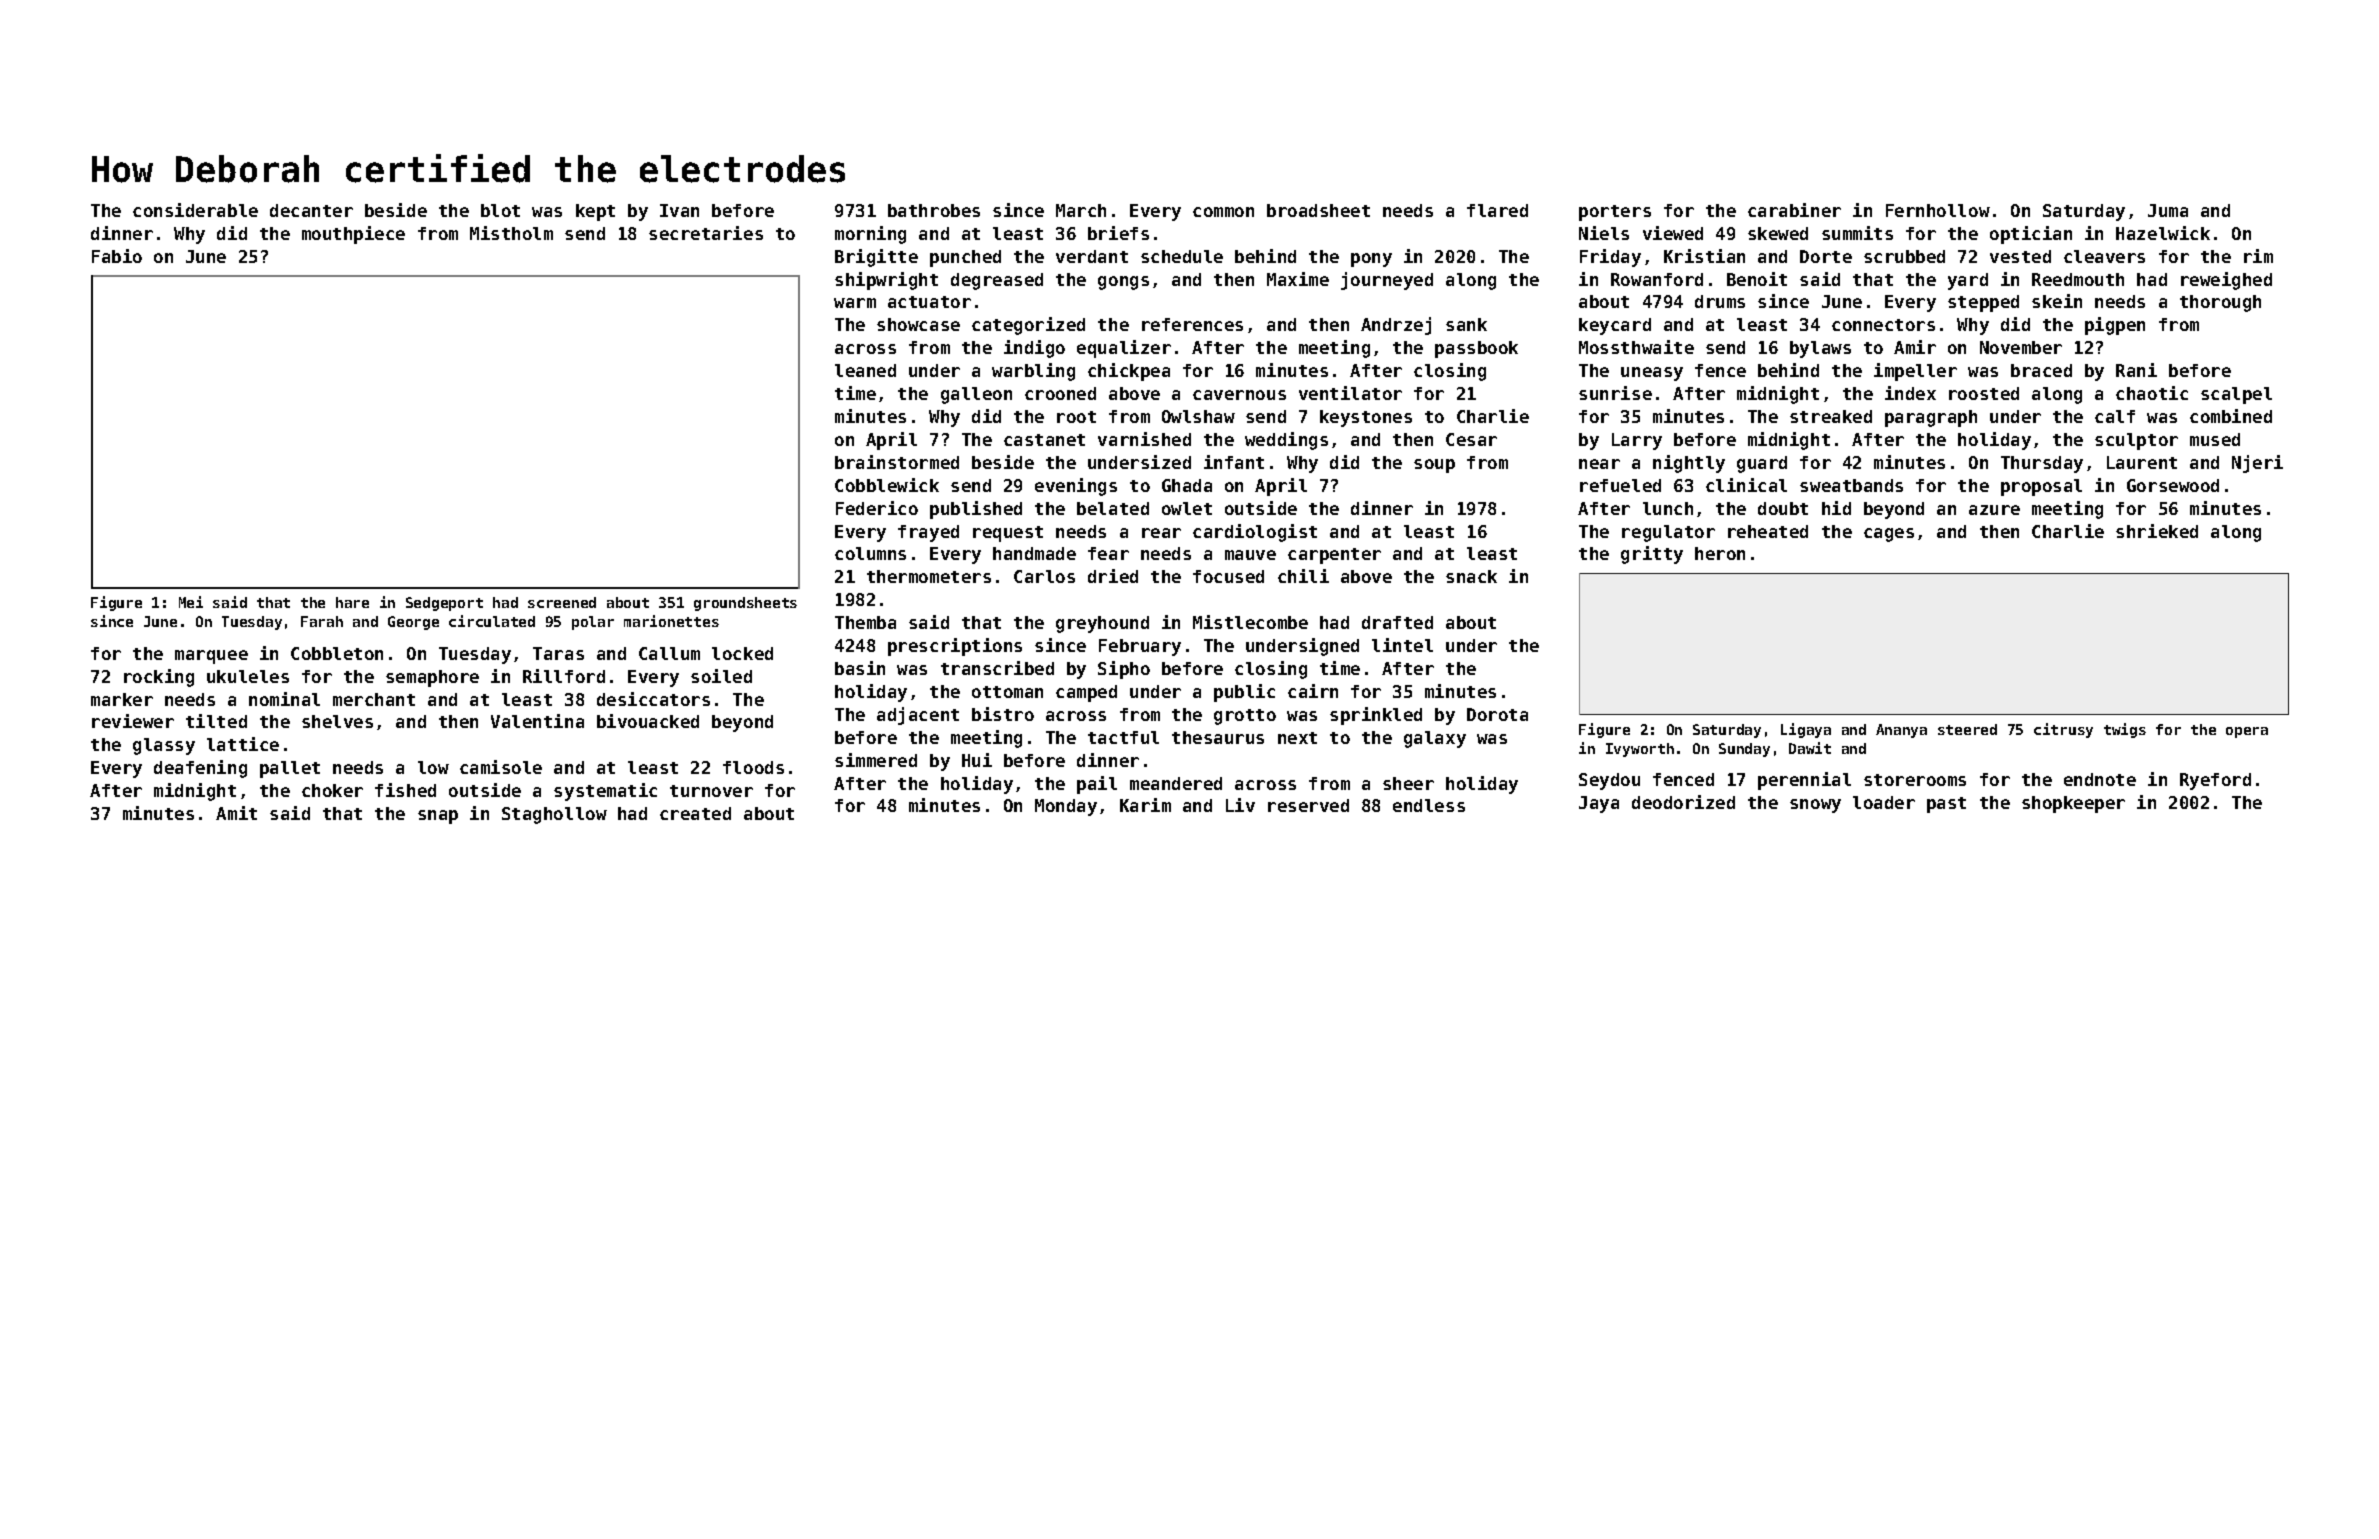 This page has height=1539, width=2379. Describe the element at coordinates (2136, 370) in the page. I see `Rani` at that location.
